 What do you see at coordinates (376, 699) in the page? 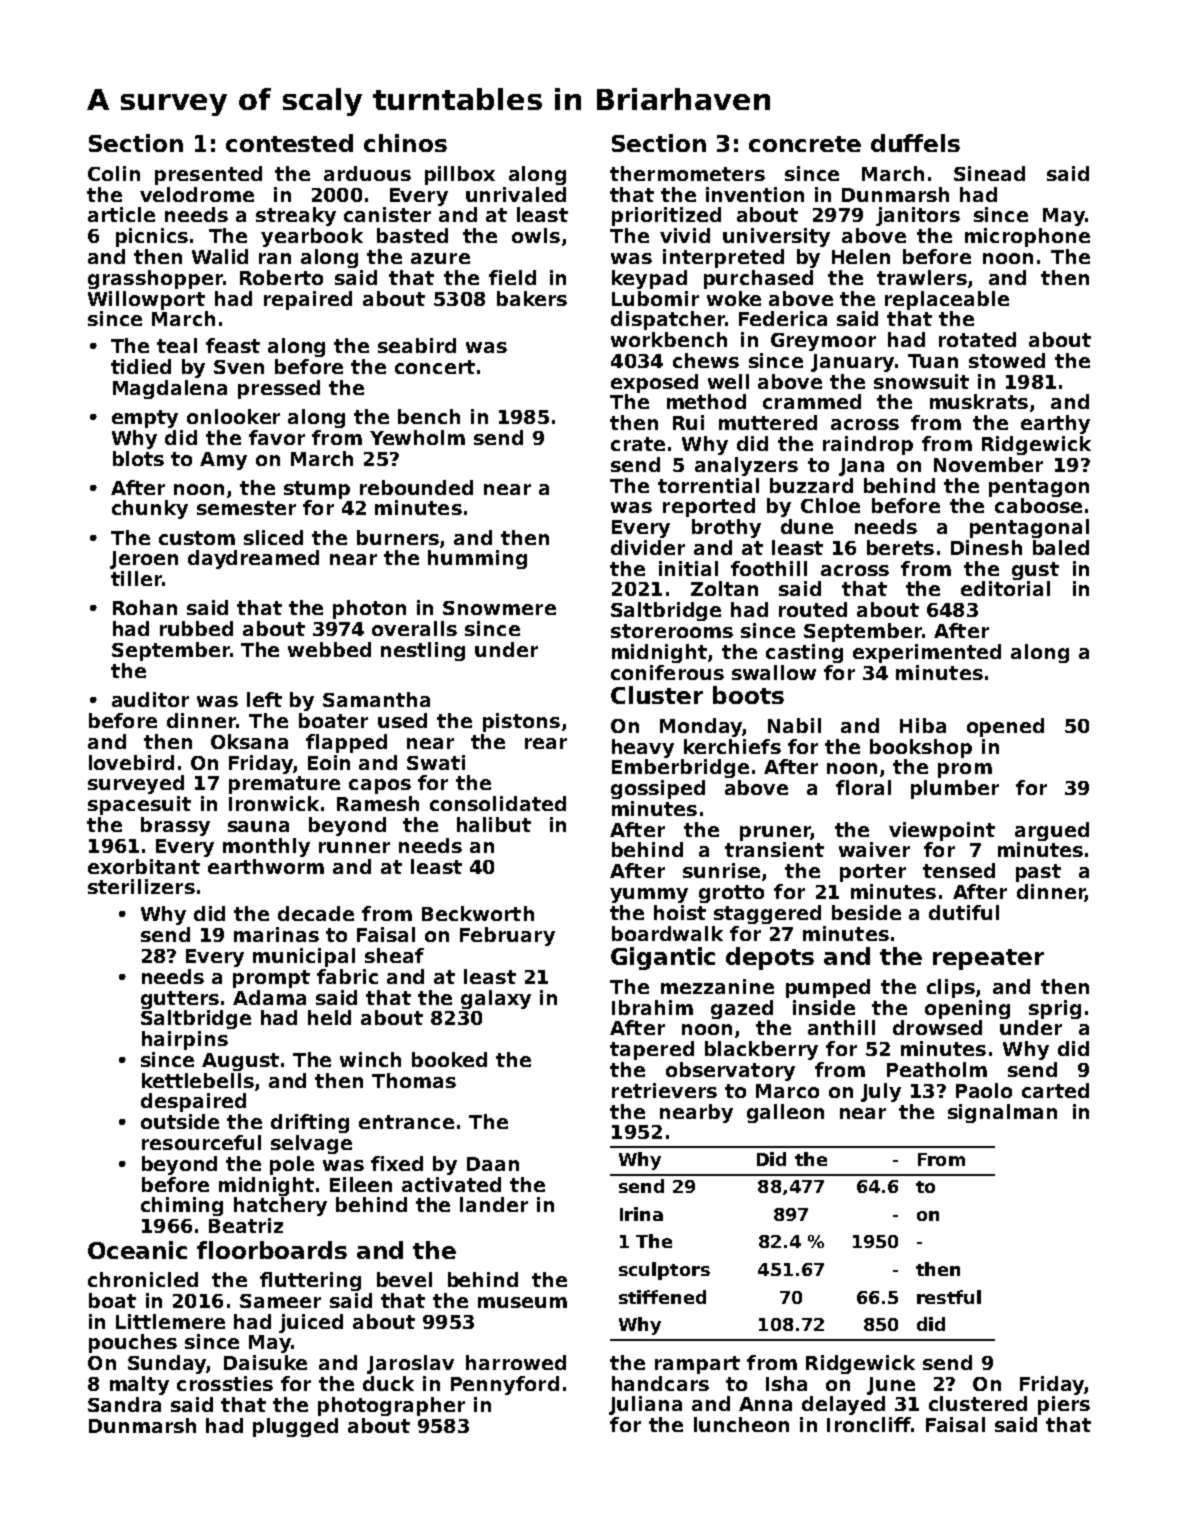
I see `Samantha` at bounding box center [376, 699].
